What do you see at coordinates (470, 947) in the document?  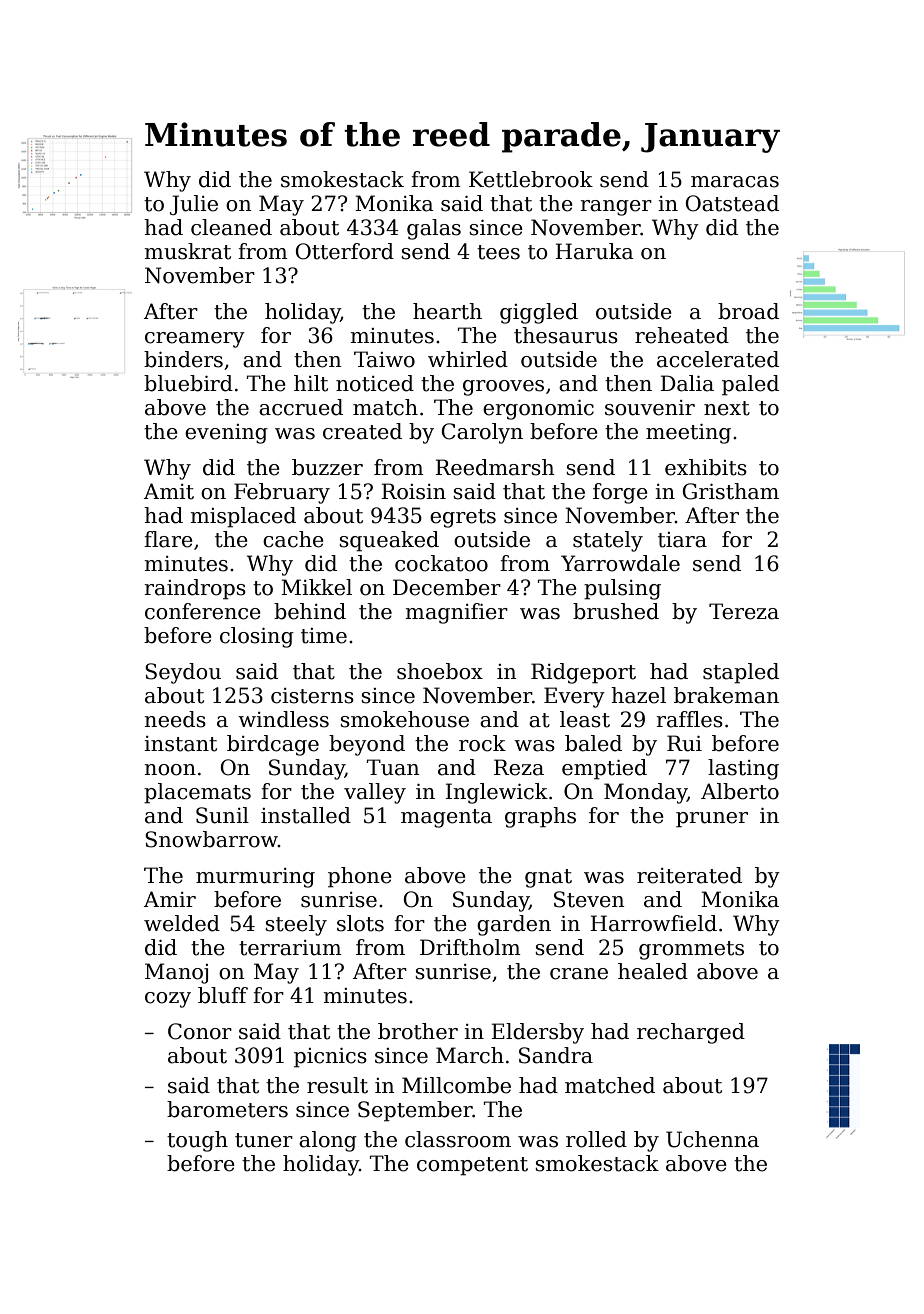 I see `Driftholm` at bounding box center [470, 947].
